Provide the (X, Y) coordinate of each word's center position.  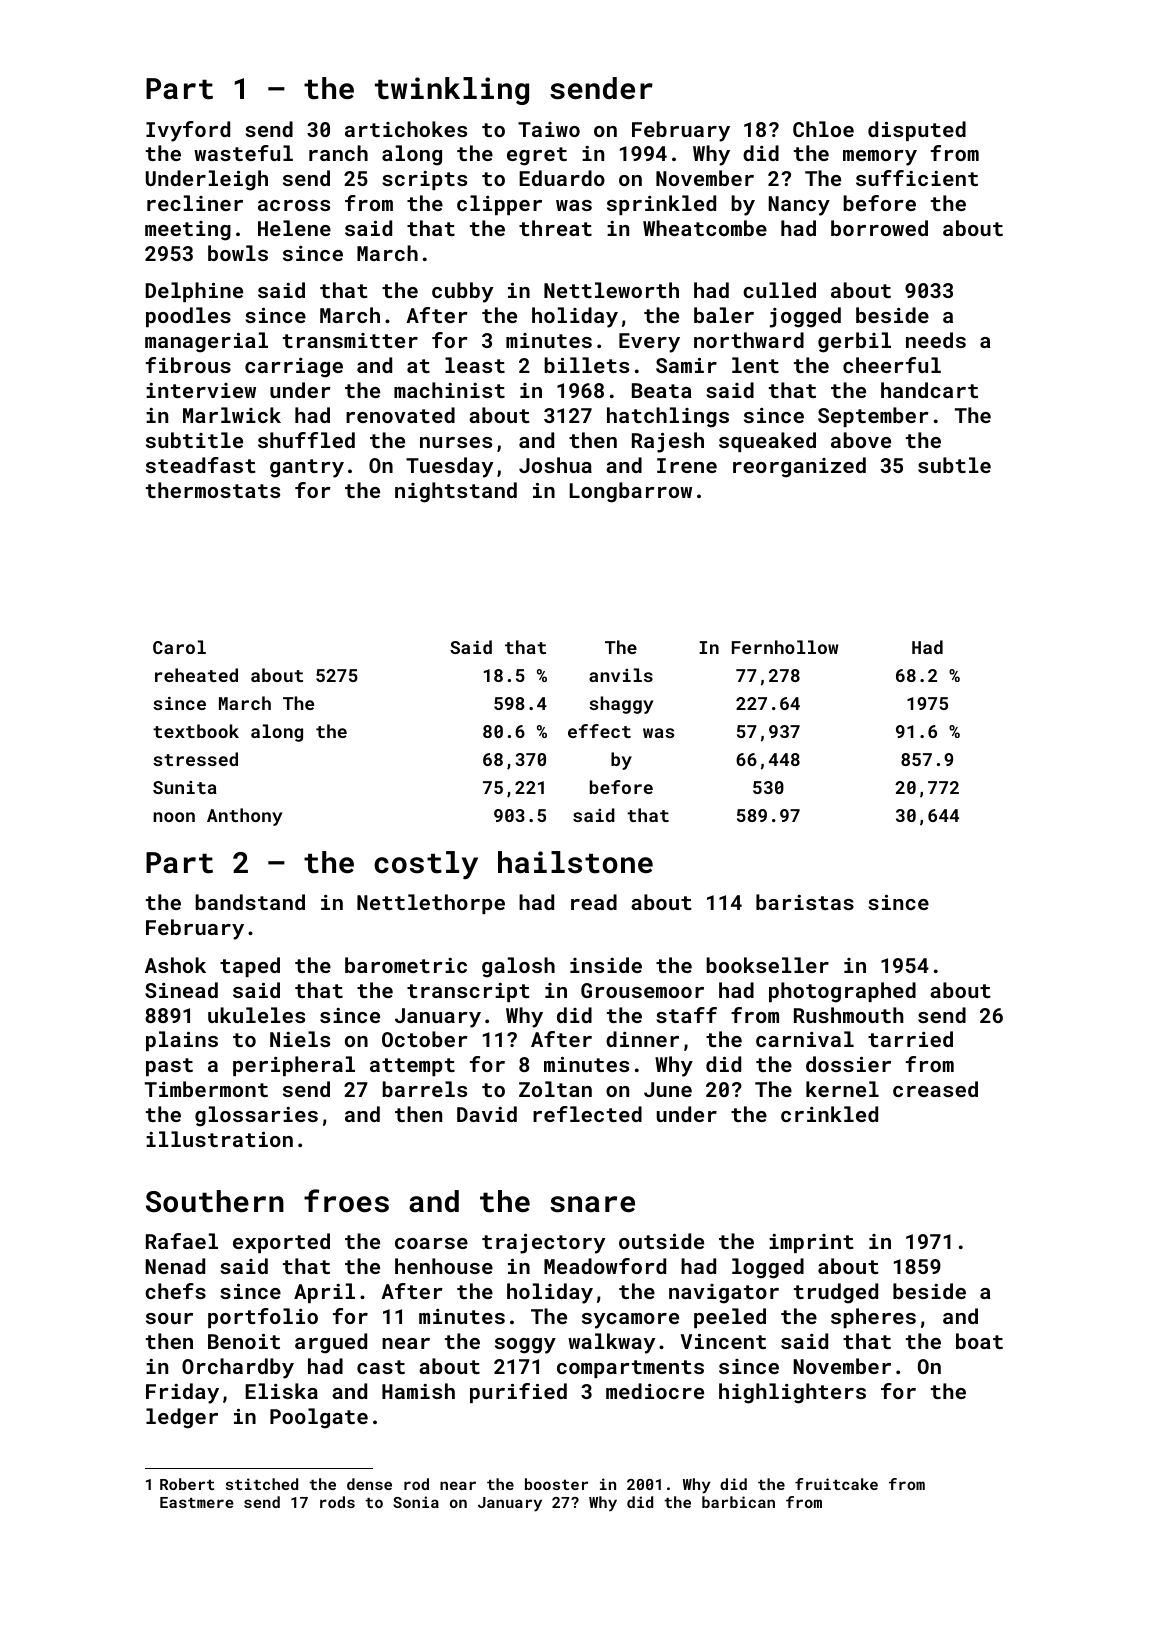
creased (935, 1089)
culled (779, 290)
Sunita (185, 787)
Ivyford (188, 131)
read (594, 902)
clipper (499, 205)
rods (337, 1502)
